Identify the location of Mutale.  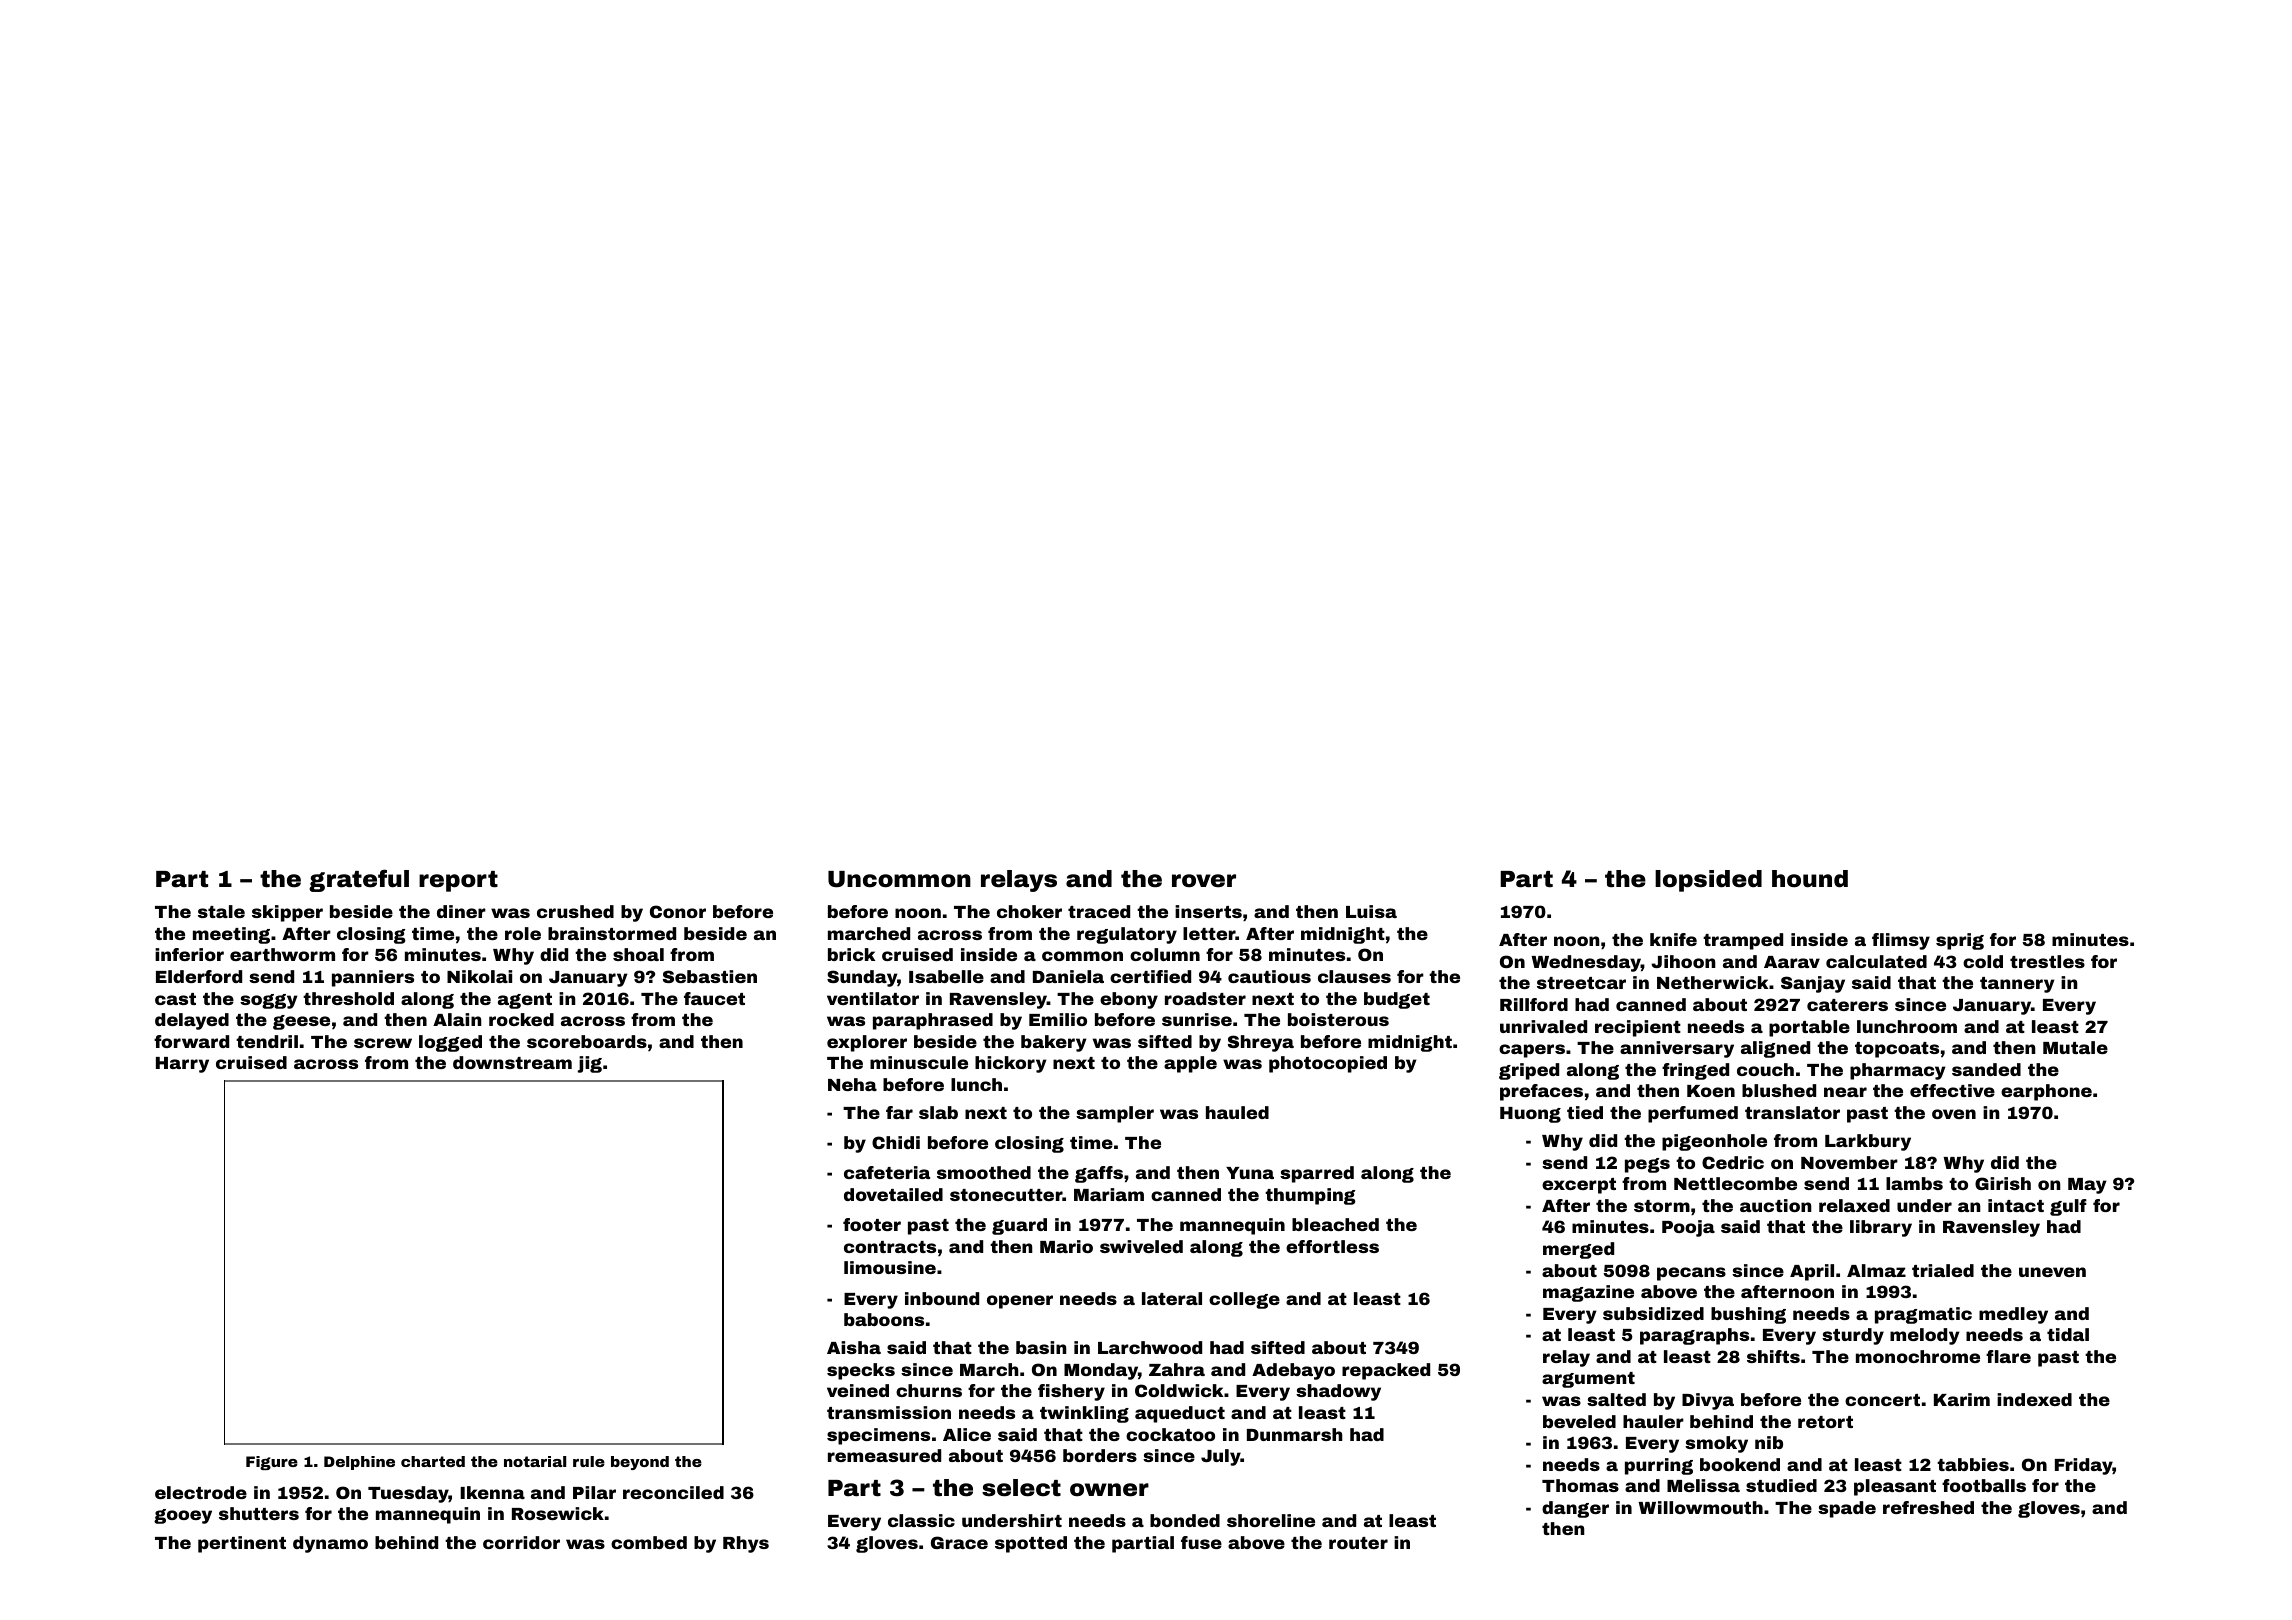
(2075, 1047).
